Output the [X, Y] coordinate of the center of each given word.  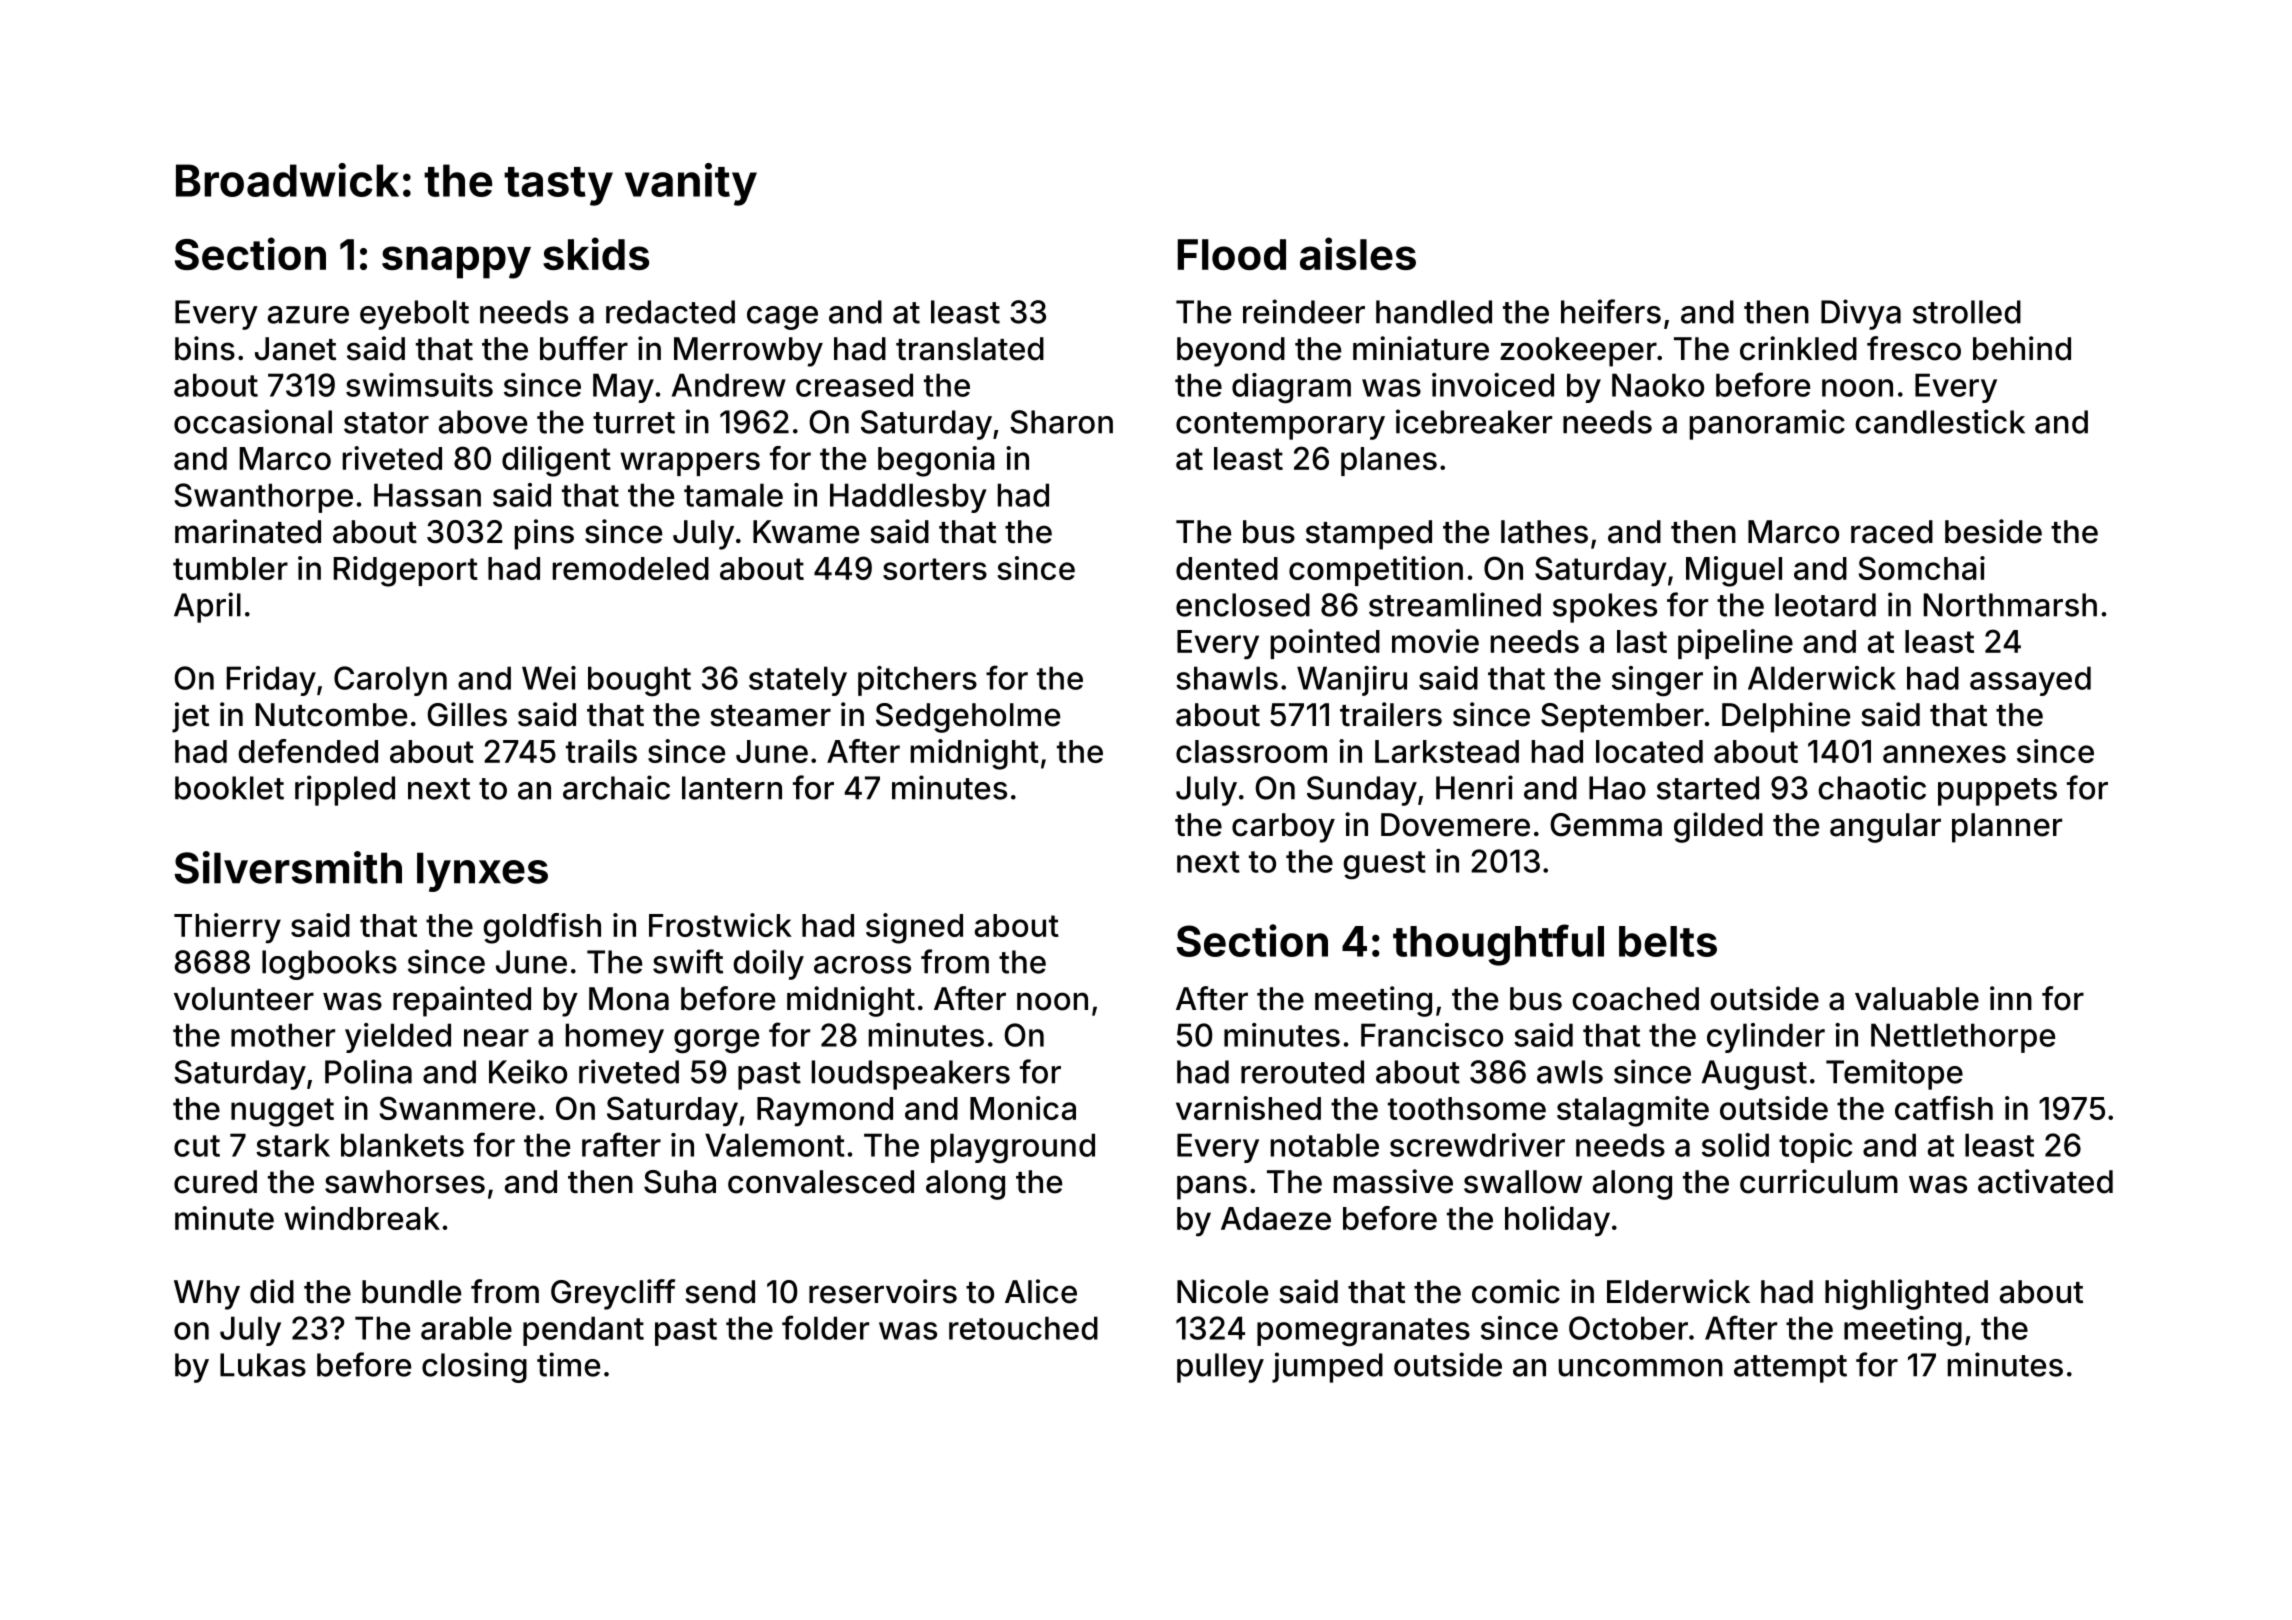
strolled [1967, 312]
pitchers [917, 681]
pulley [1220, 1368]
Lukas [263, 1365]
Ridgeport [406, 571]
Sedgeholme [968, 718]
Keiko [528, 1071]
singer [1657, 681]
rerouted [1302, 1072]
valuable [1917, 999]
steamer [770, 716]
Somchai [1922, 568]
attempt [1790, 1369]
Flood [1232, 254]
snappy [456, 262]
